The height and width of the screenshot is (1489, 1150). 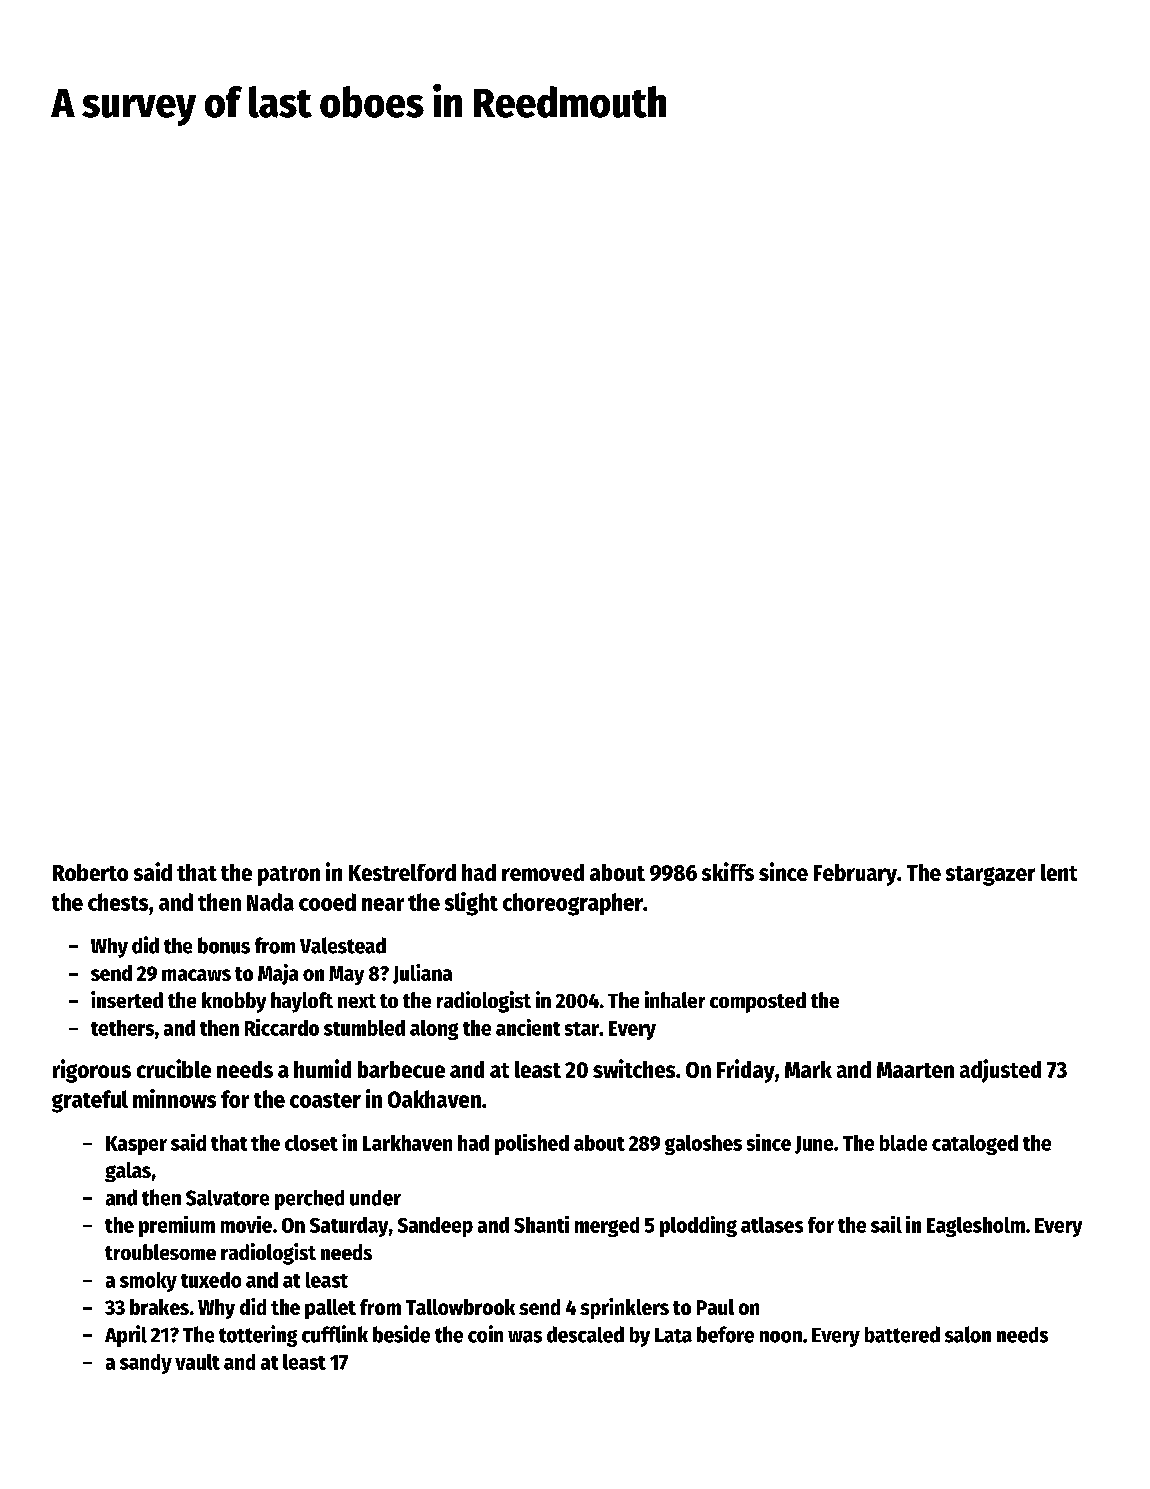 What do you see at coordinates (460, 1307) in the screenshot?
I see `Tallowbrook` at bounding box center [460, 1307].
